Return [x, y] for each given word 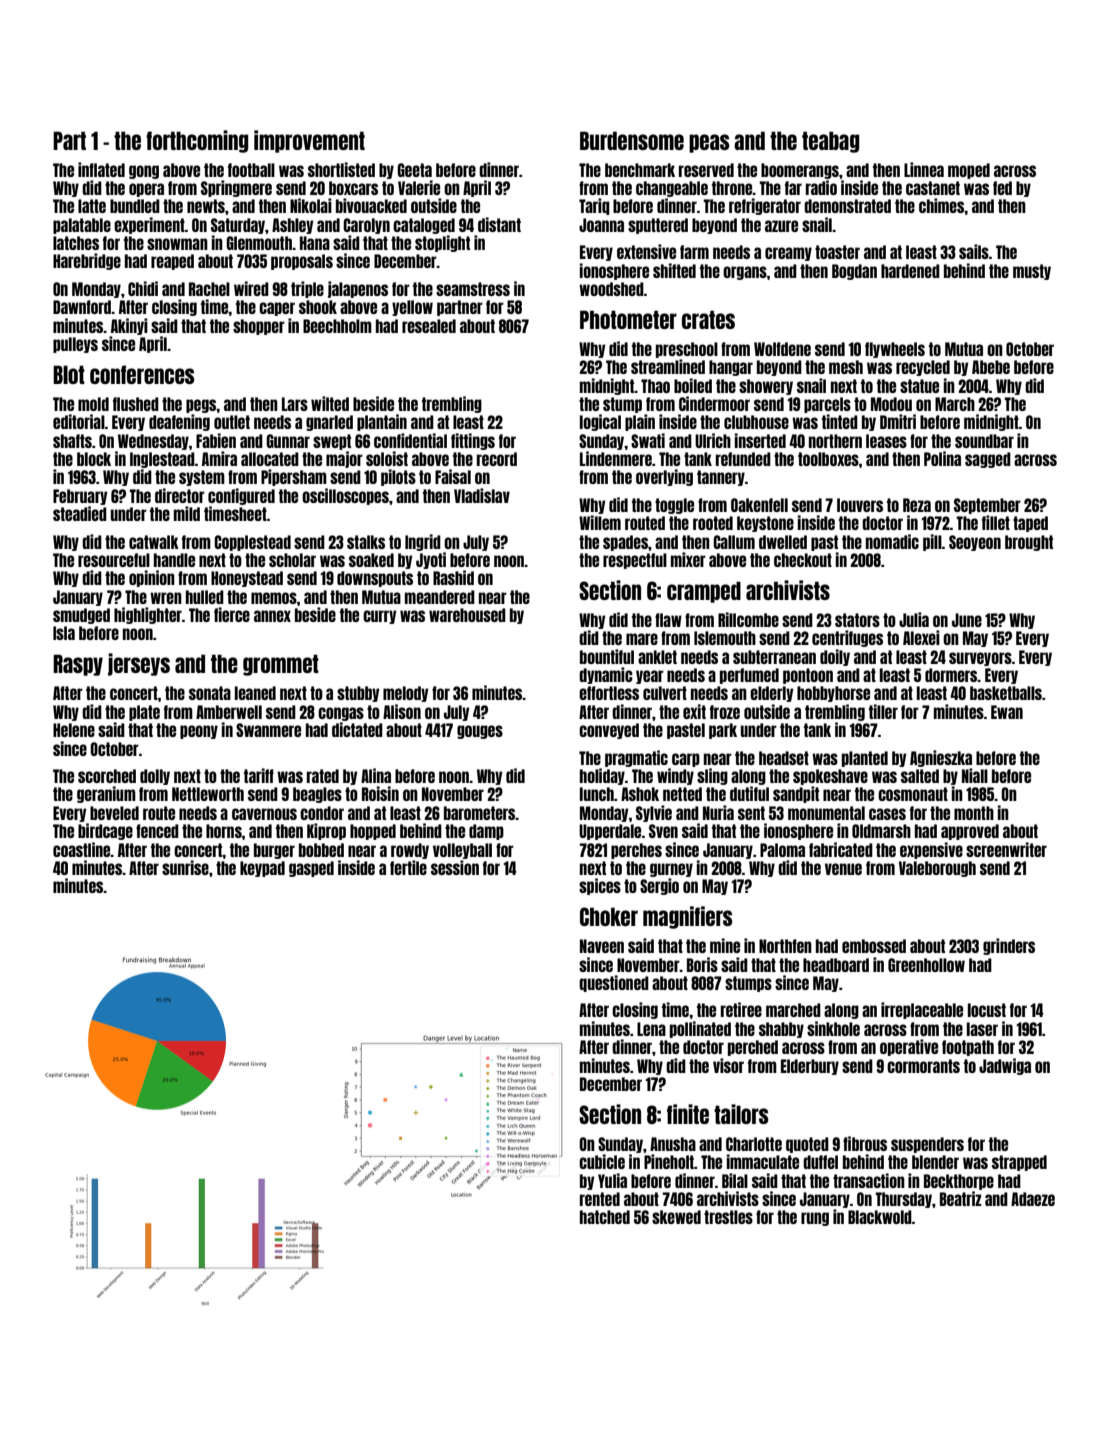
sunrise [185, 867]
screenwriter [1006, 849]
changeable [672, 189]
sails [974, 251]
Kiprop [326, 831]
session [455, 867]
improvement [309, 141]
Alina [376, 775]
